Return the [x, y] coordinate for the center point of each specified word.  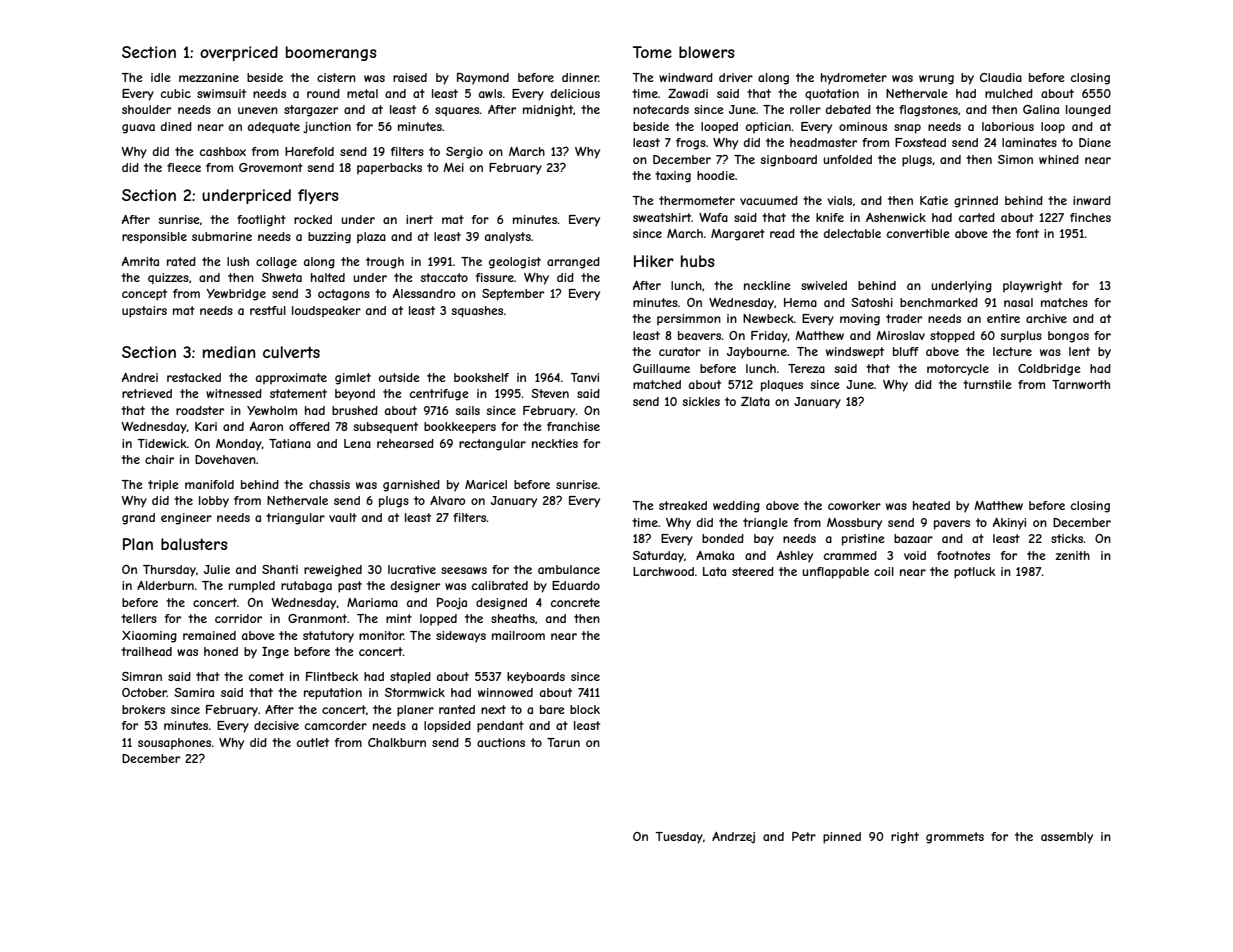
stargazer [311, 111]
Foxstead [920, 142]
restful [268, 310]
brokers [143, 709]
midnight [548, 111]
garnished [411, 486]
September [513, 295]
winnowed [505, 692]
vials [839, 200]
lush [238, 261]
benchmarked [939, 302]
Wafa [713, 217]
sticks [1067, 538]
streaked [683, 505]
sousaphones [174, 744]
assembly [1067, 838]
